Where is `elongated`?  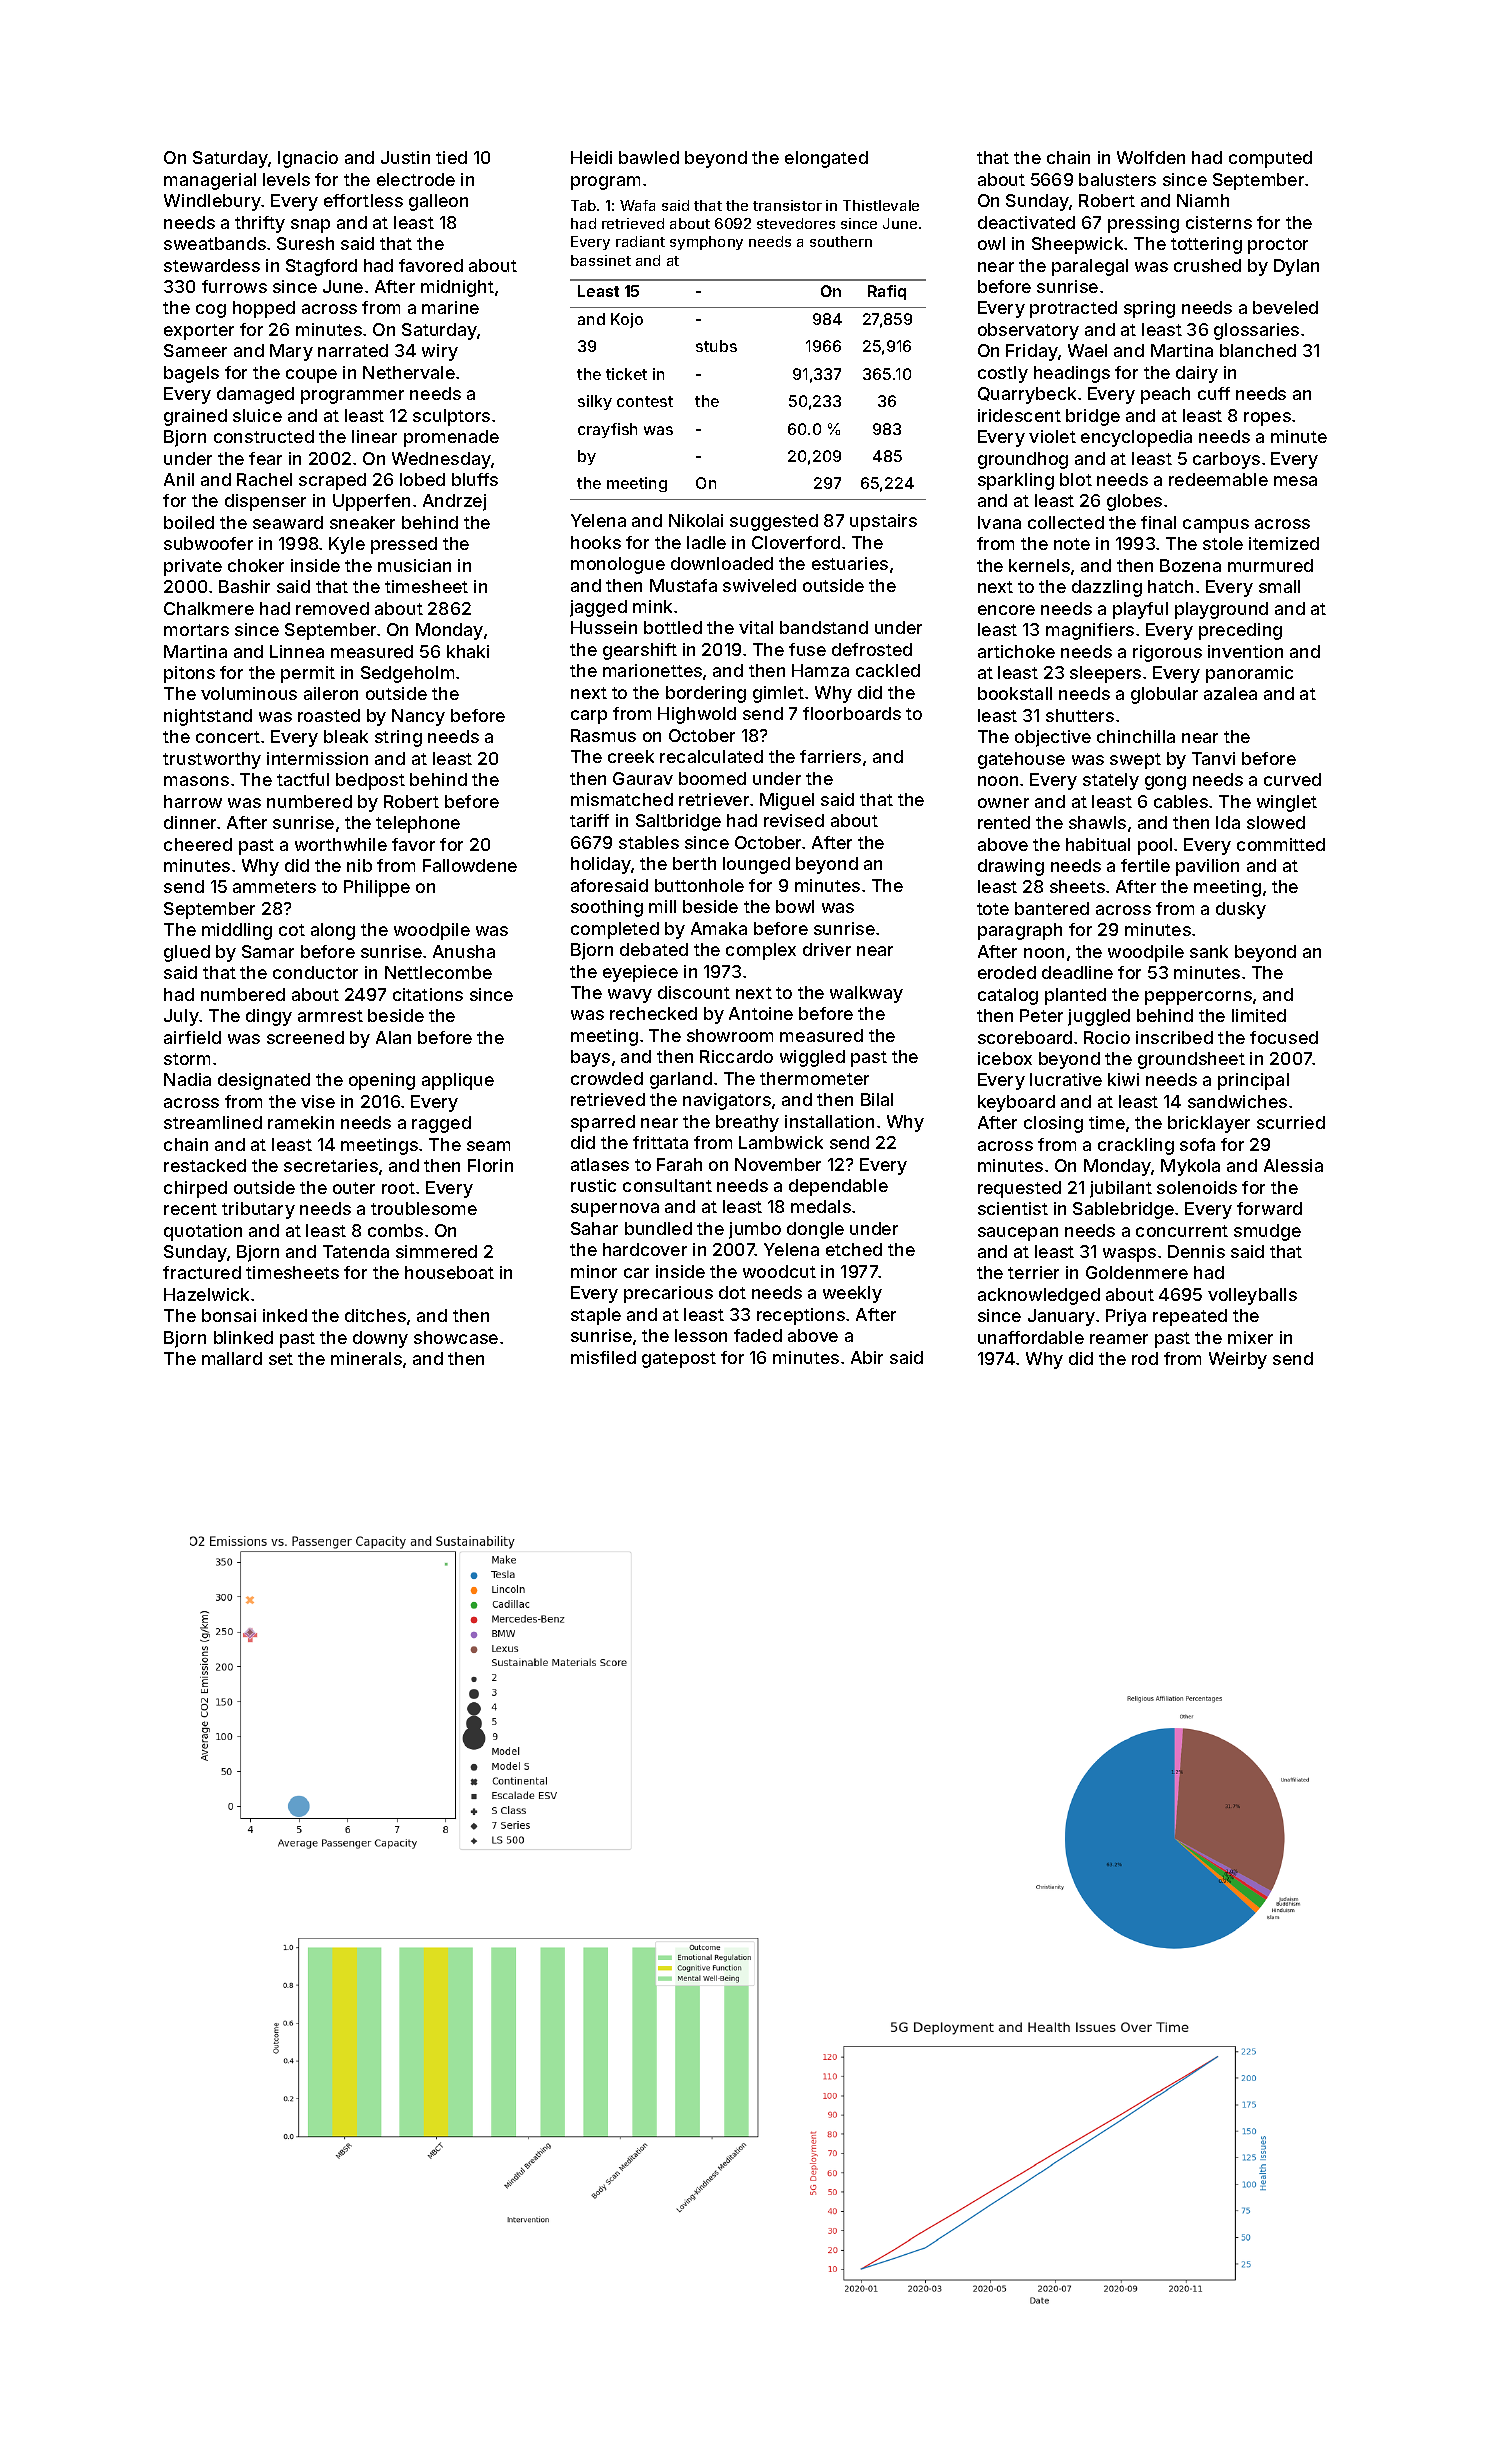 elongated is located at coordinates (826, 159).
